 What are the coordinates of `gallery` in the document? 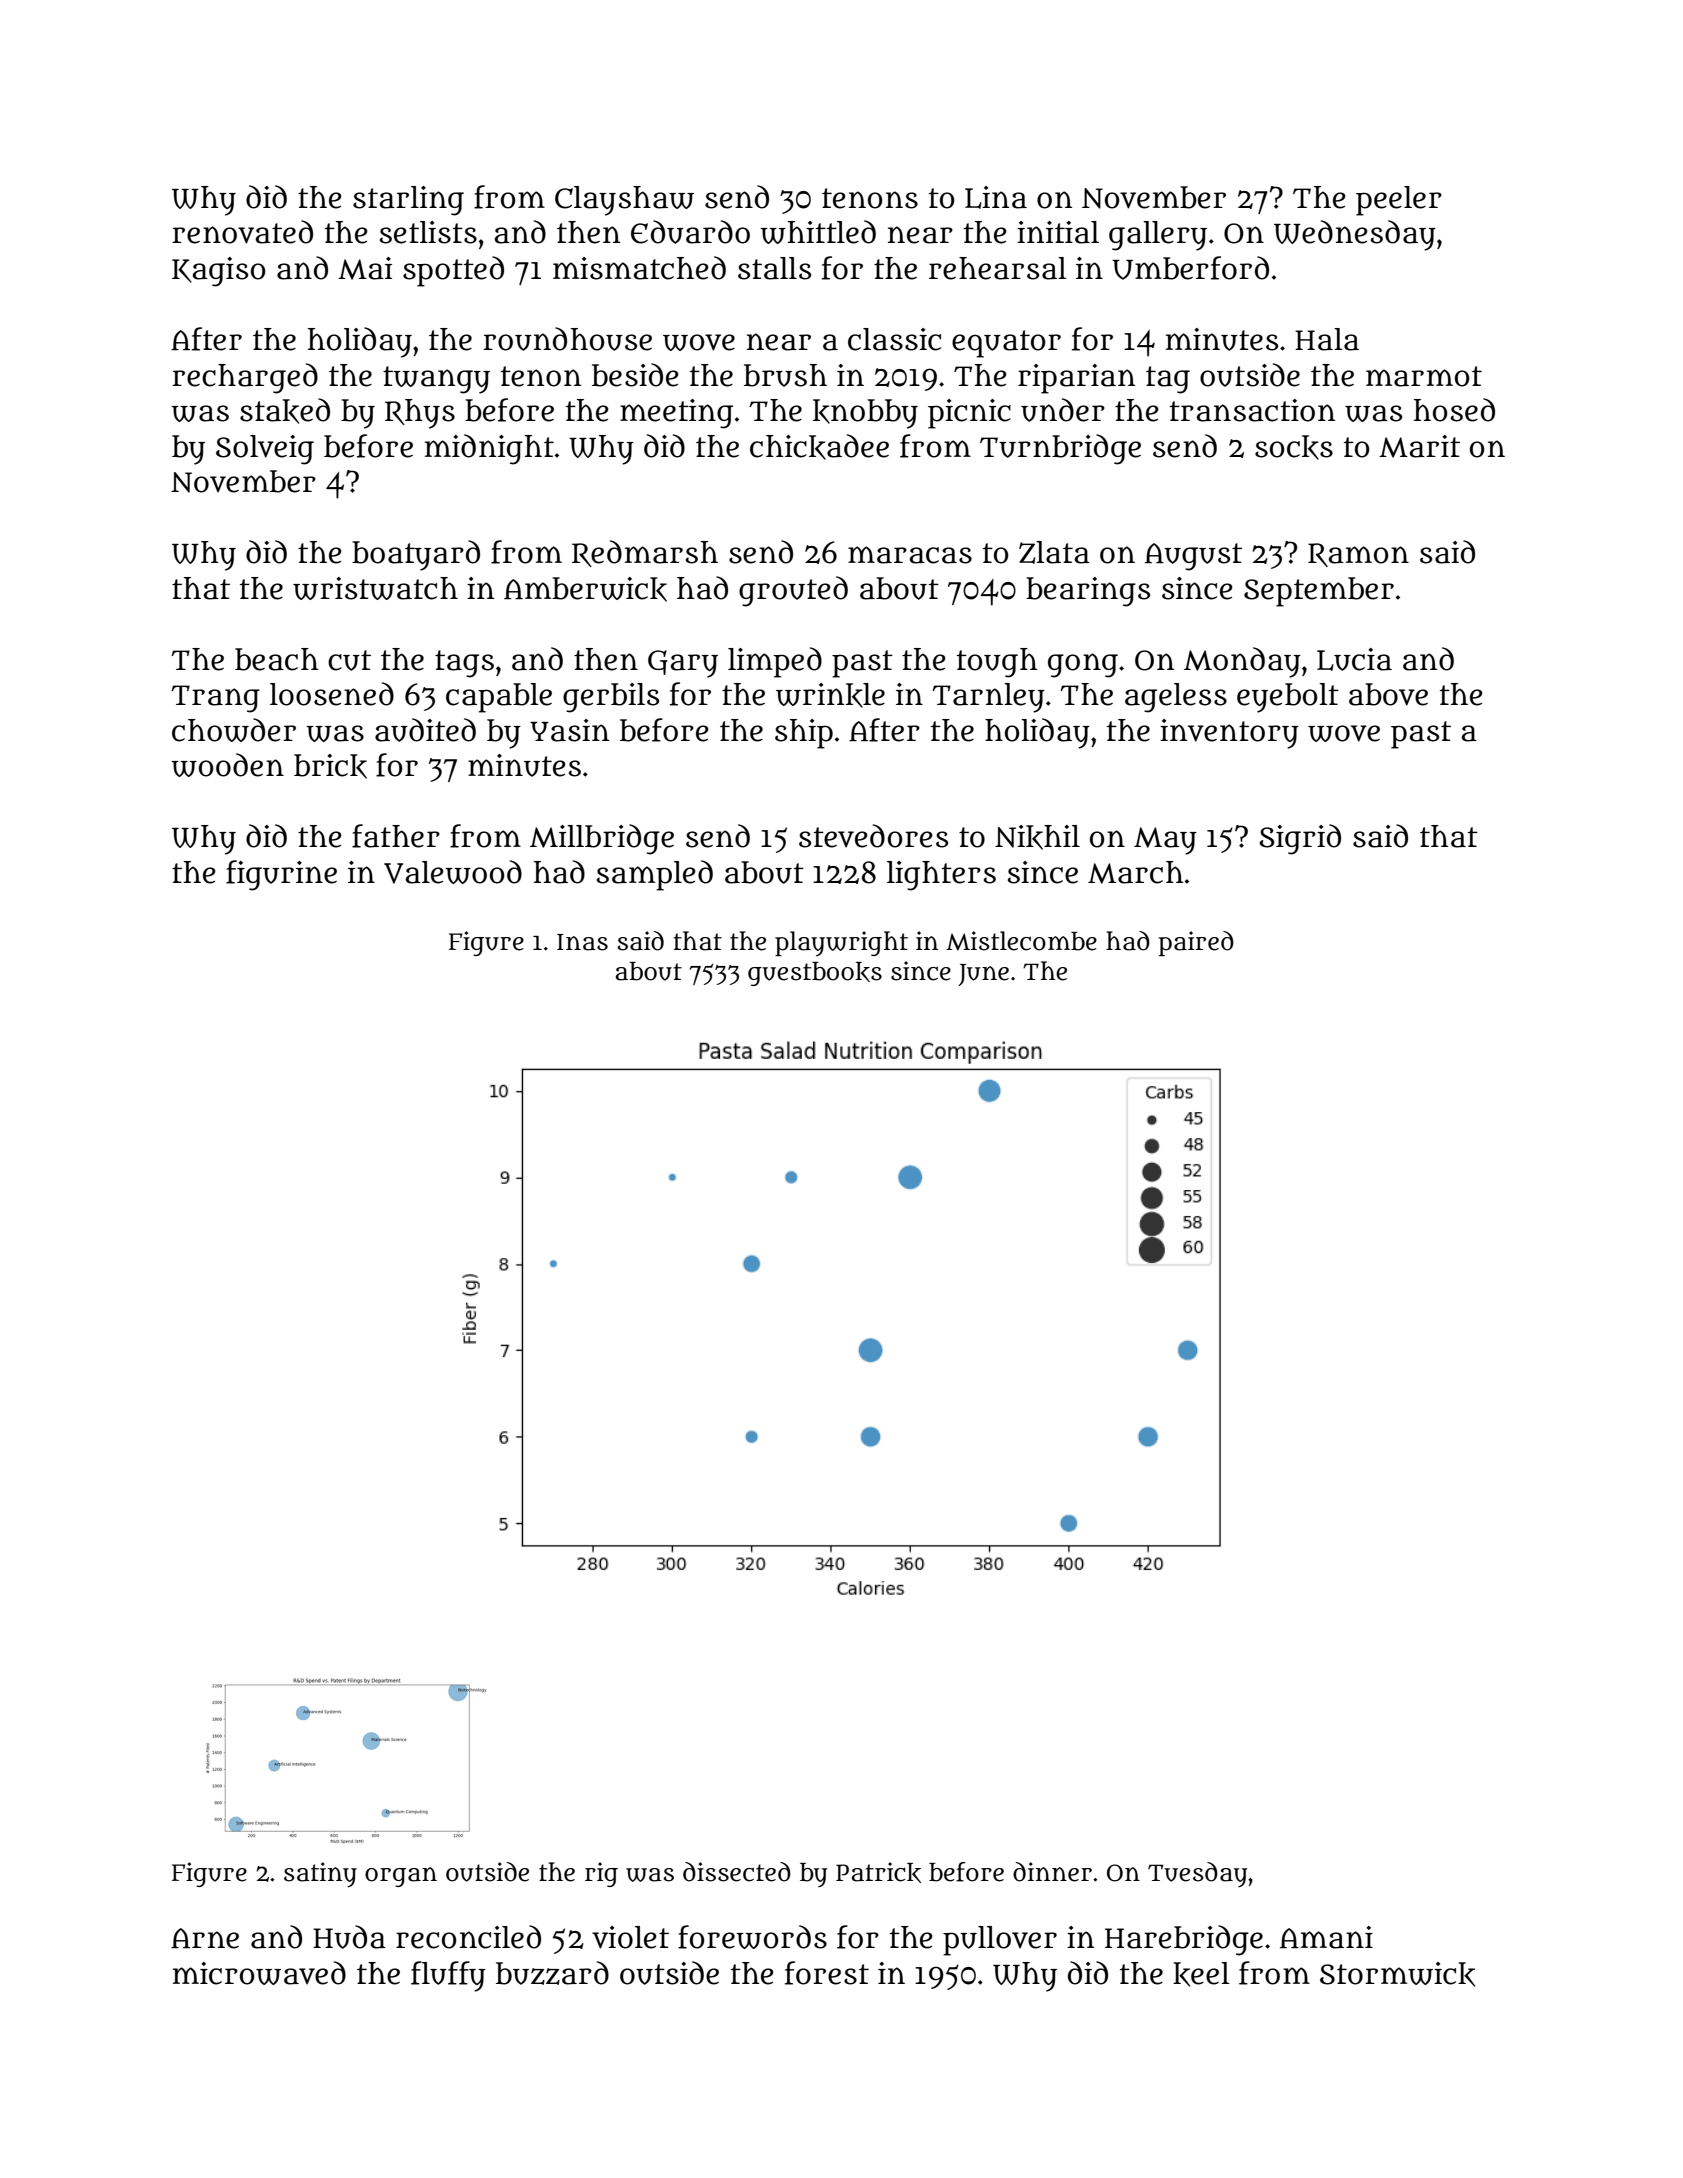 It's located at (1158, 236).
